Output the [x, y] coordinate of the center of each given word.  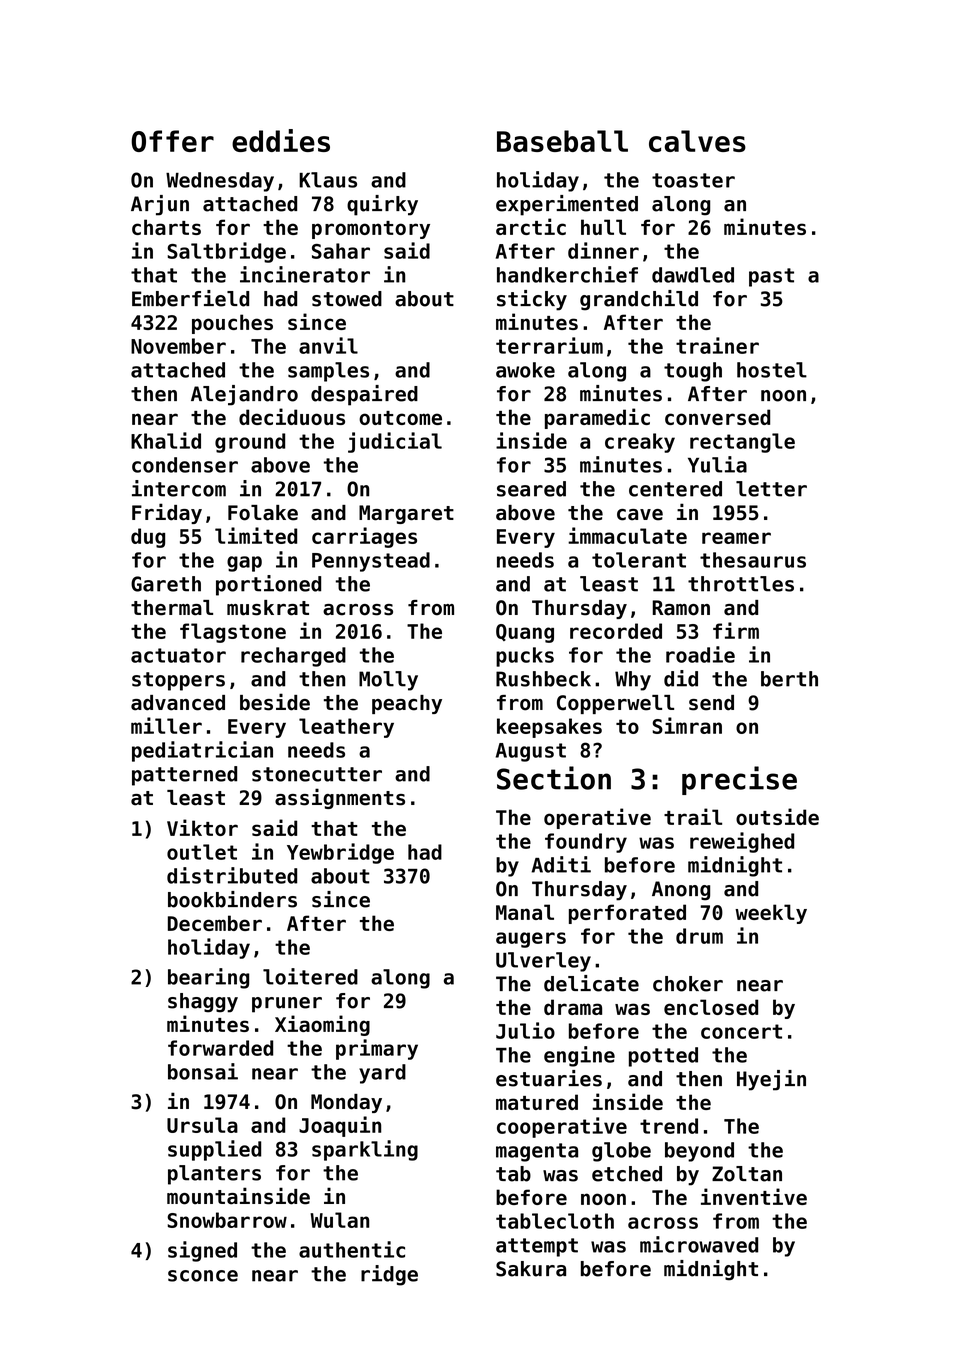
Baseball [562, 141]
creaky [640, 443]
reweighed [742, 842]
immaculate [627, 535]
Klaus [328, 180]
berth [789, 679]
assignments [340, 798]
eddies [281, 140]
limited [256, 535]
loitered [310, 976]
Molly [388, 681]
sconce [203, 1276]
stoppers [178, 681]
